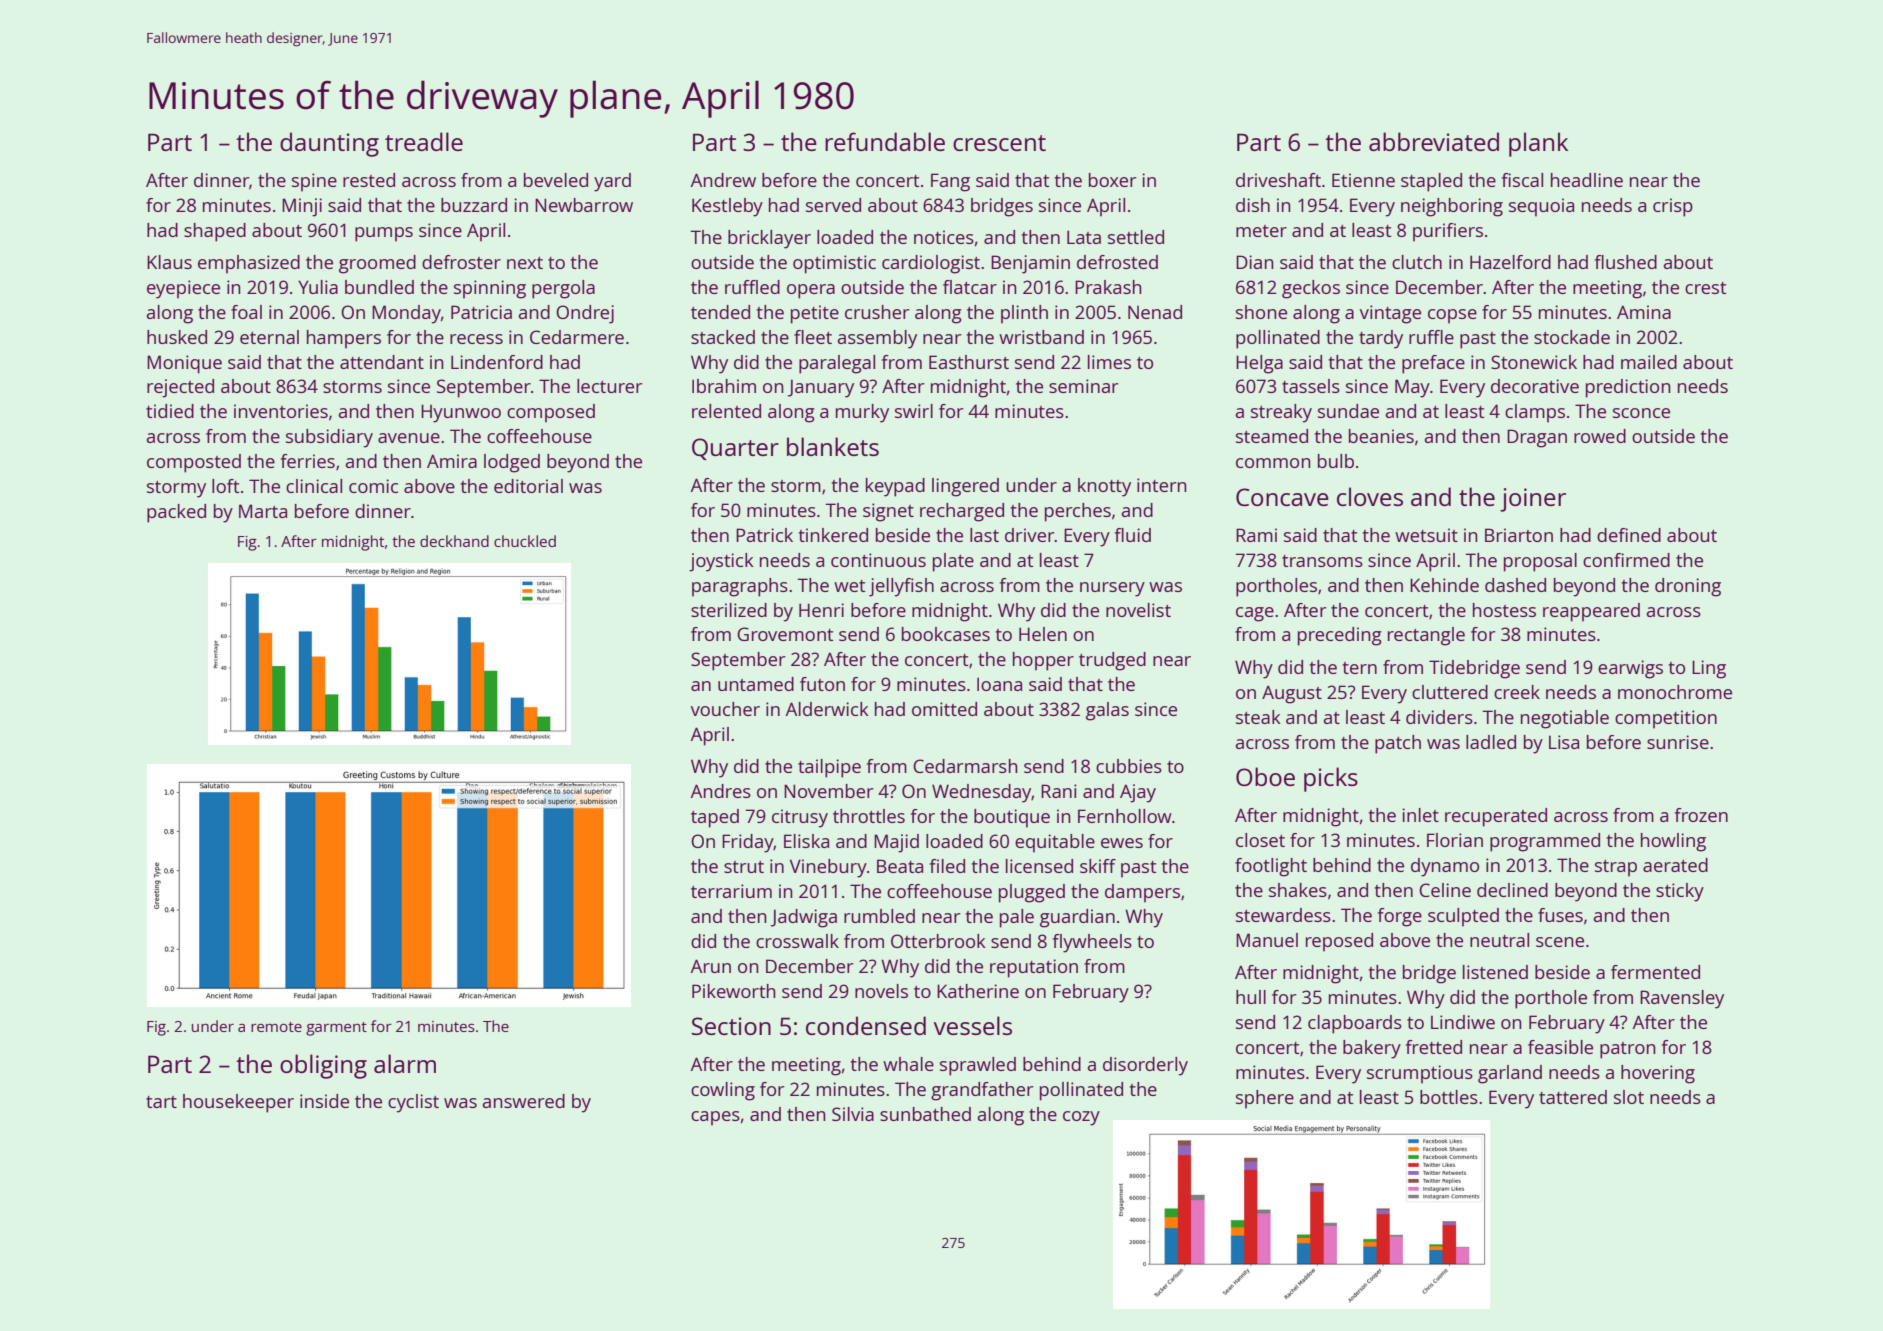 The height and width of the image is (1331, 1883). I want to click on defrosted, so click(1117, 262).
